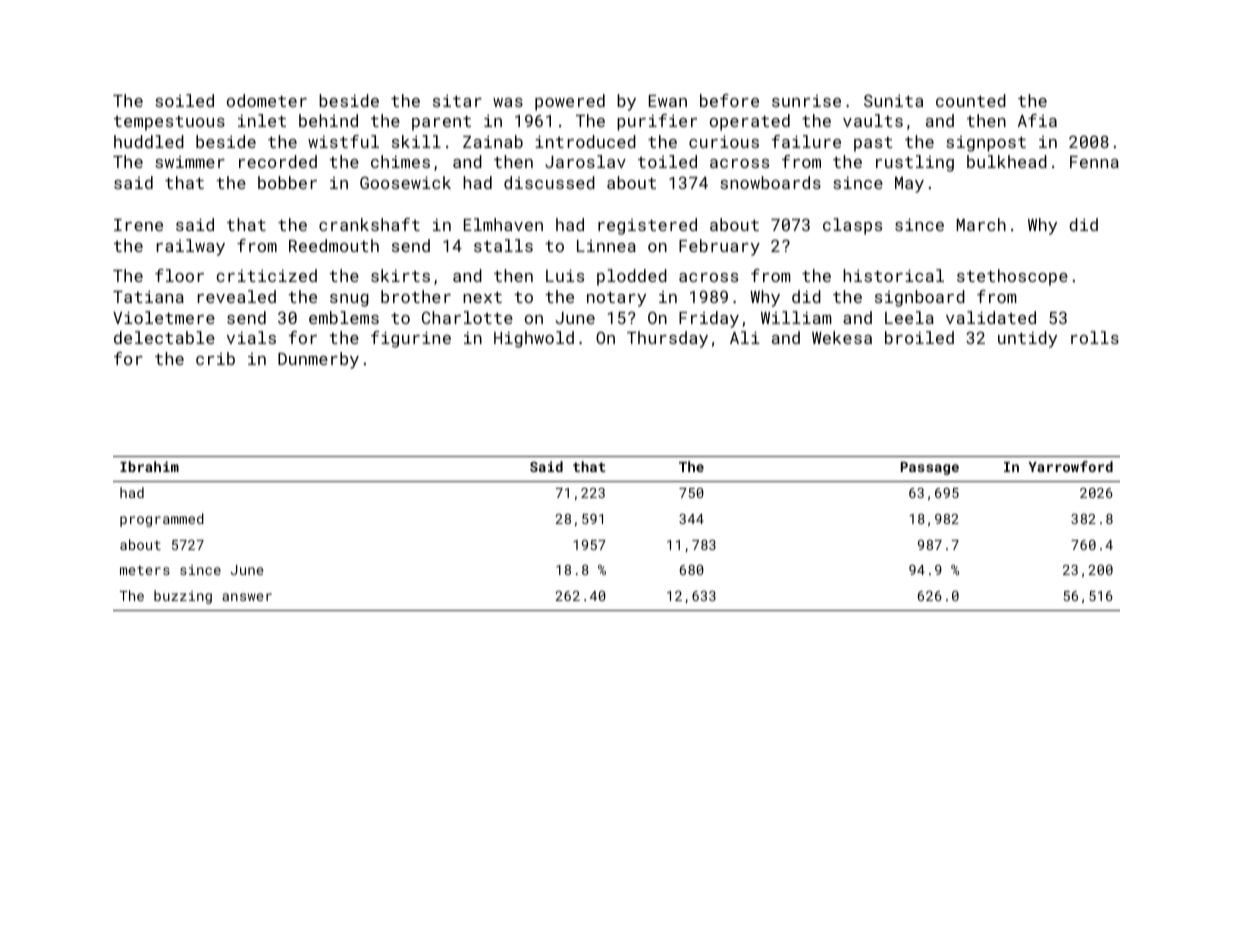  I want to click on Friday, so click(709, 319).
